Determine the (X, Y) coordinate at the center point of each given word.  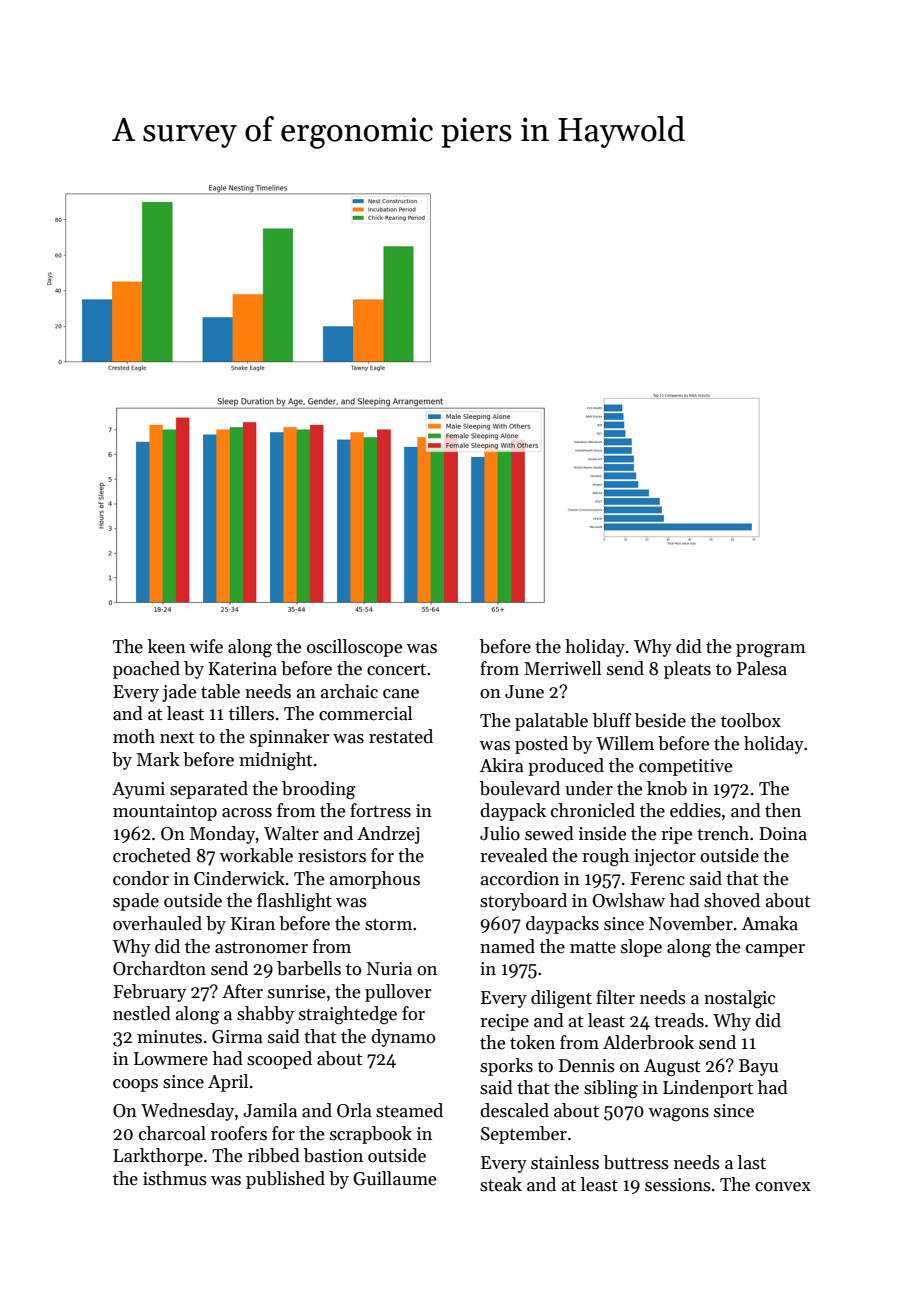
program (771, 651)
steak (501, 1184)
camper (775, 950)
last (751, 1162)
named (507, 946)
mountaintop (165, 812)
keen (167, 646)
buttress (636, 1162)
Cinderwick (239, 878)
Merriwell (562, 668)
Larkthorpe (158, 1157)
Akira (502, 765)
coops (135, 1085)
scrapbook (371, 1135)
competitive (685, 767)
